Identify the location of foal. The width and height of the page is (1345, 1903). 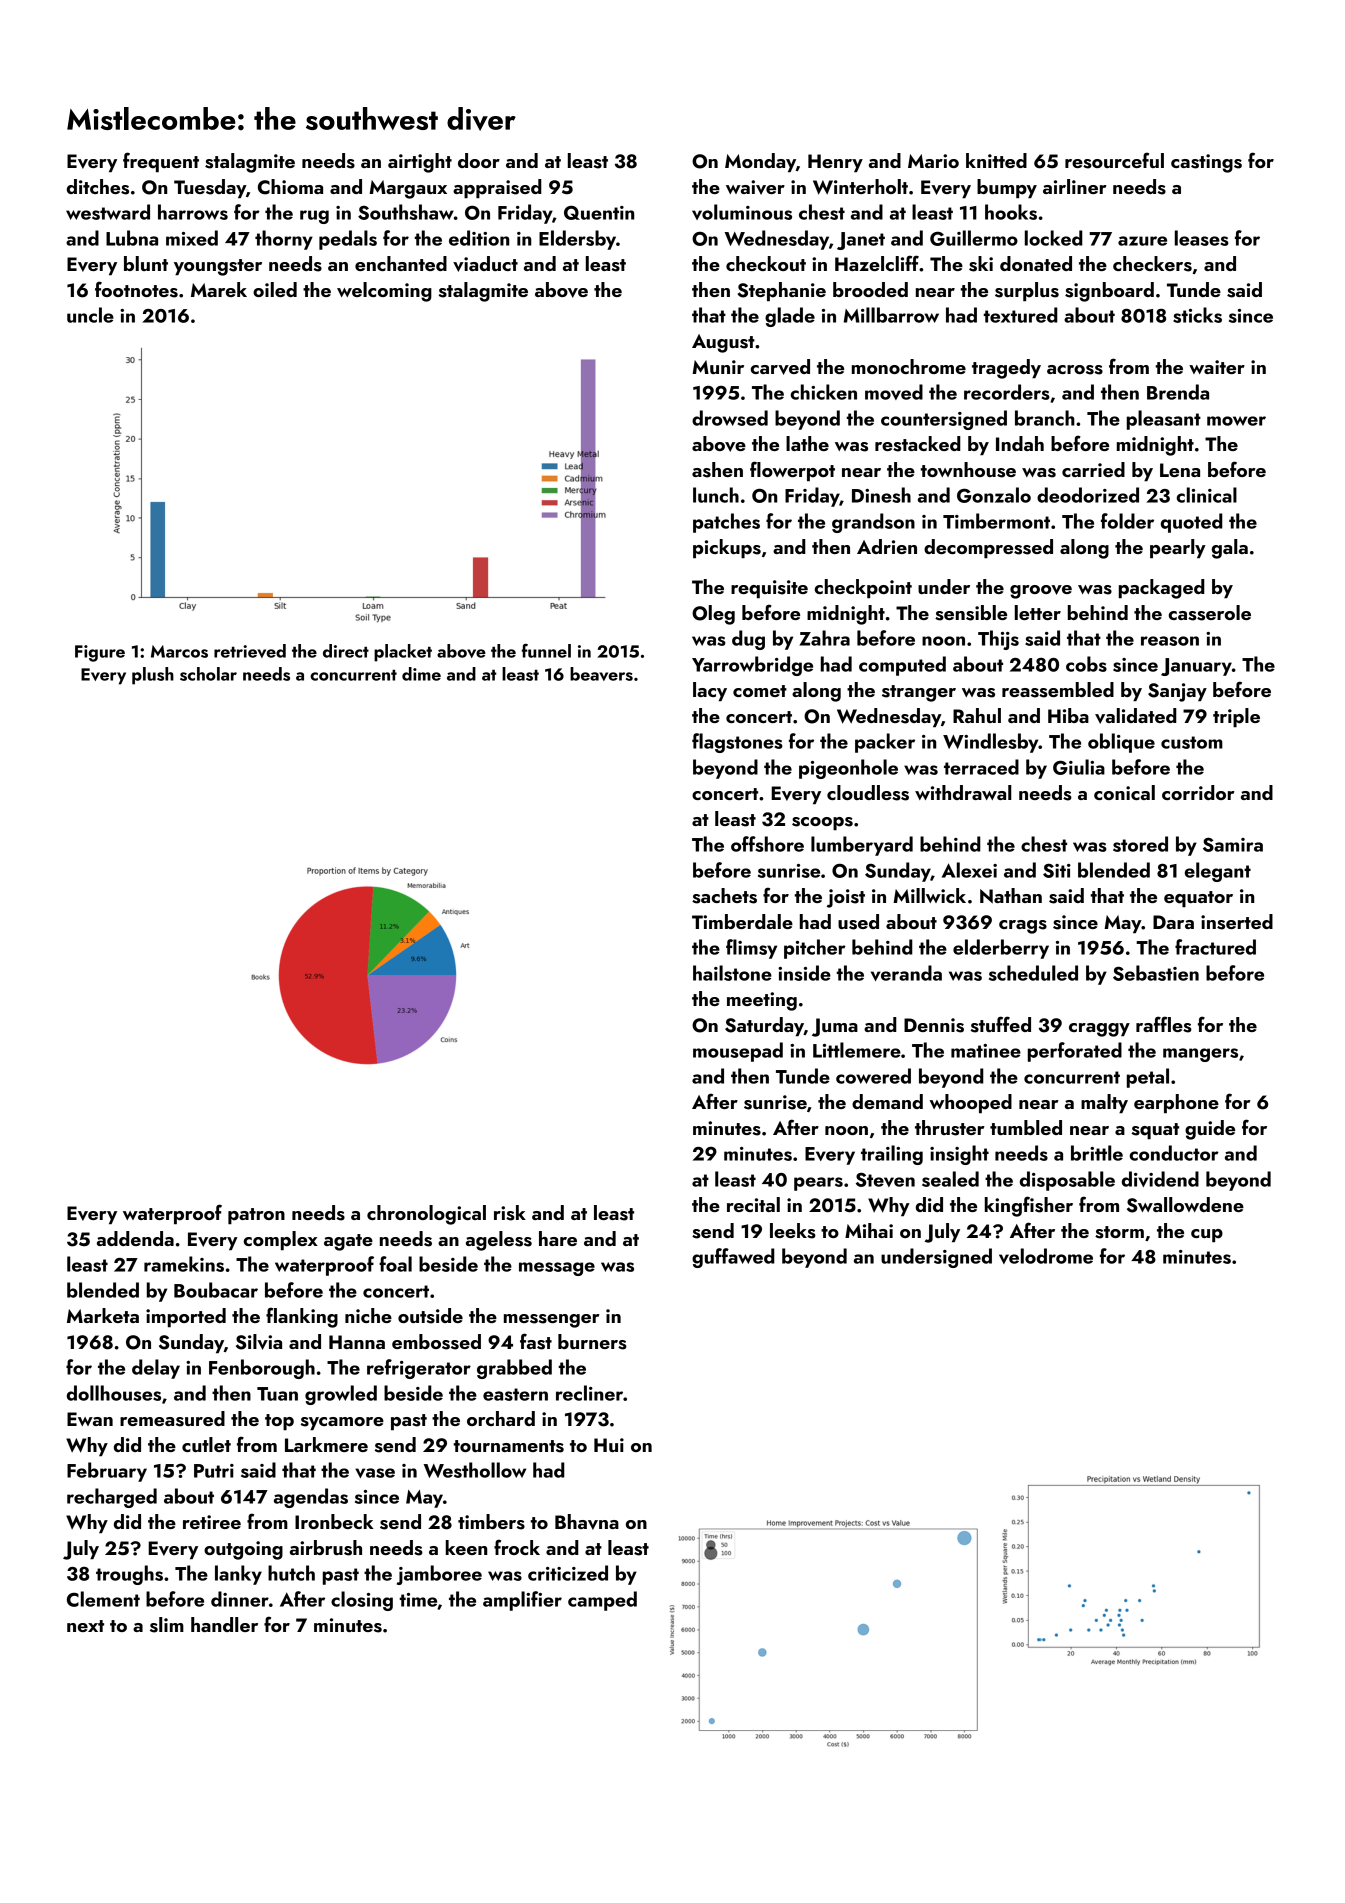
(395, 1264).
